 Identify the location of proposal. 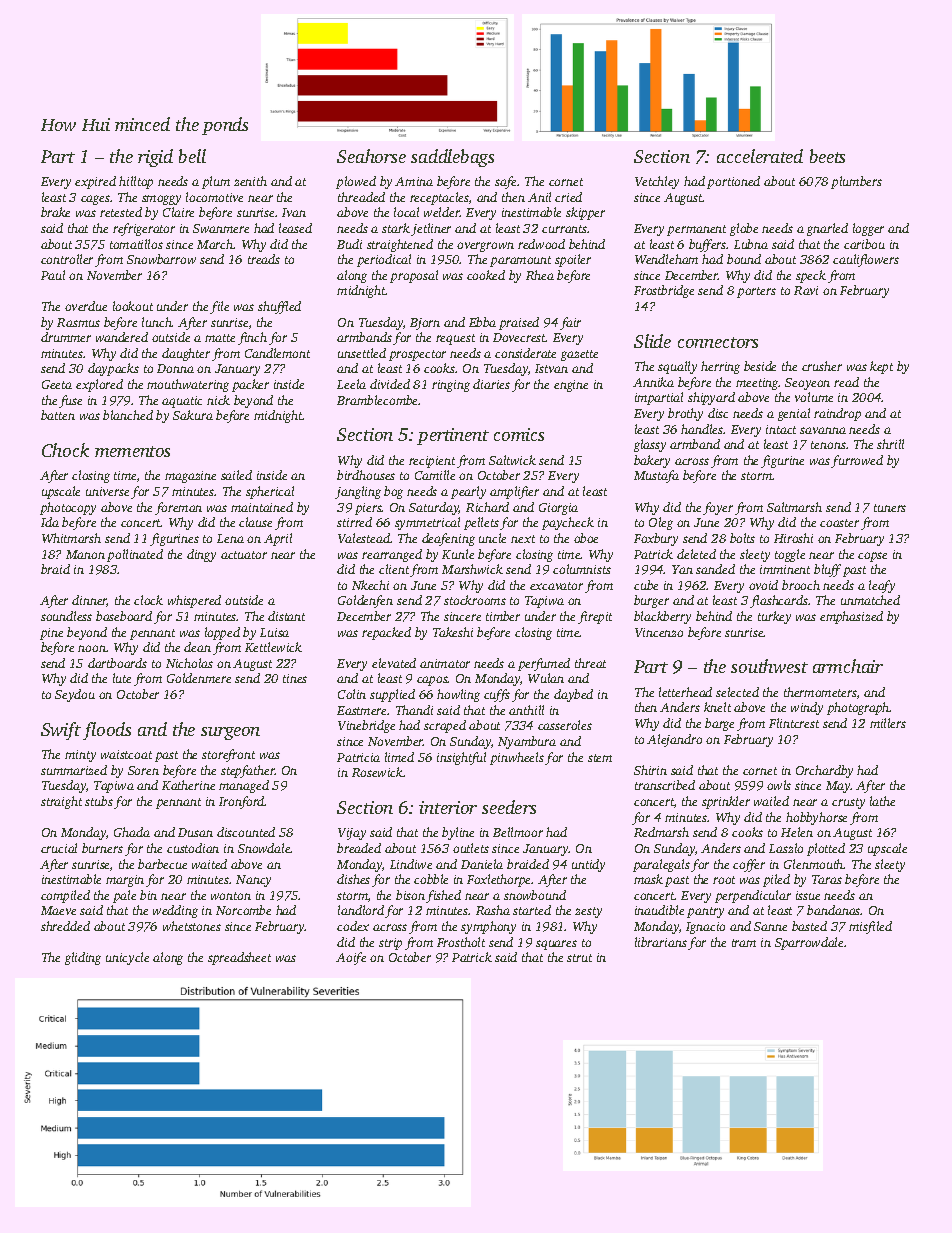
(414, 276).
